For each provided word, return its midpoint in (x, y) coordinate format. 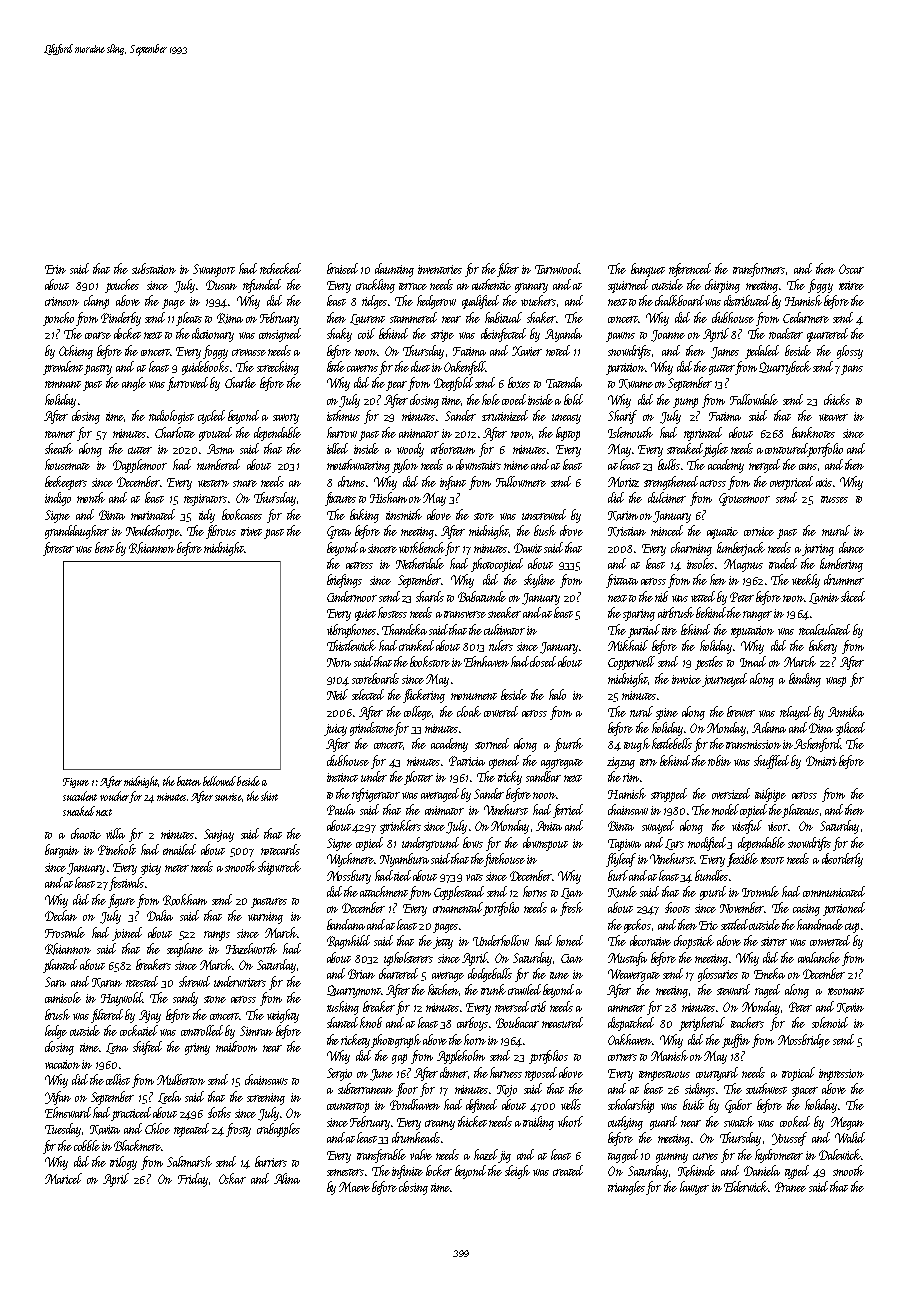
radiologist (171, 417)
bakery (823, 647)
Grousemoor (744, 499)
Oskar (232, 1178)
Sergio (339, 1074)
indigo (58, 499)
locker (439, 1170)
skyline (539, 581)
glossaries (718, 975)
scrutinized (505, 415)
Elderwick (746, 1186)
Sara (55, 982)
